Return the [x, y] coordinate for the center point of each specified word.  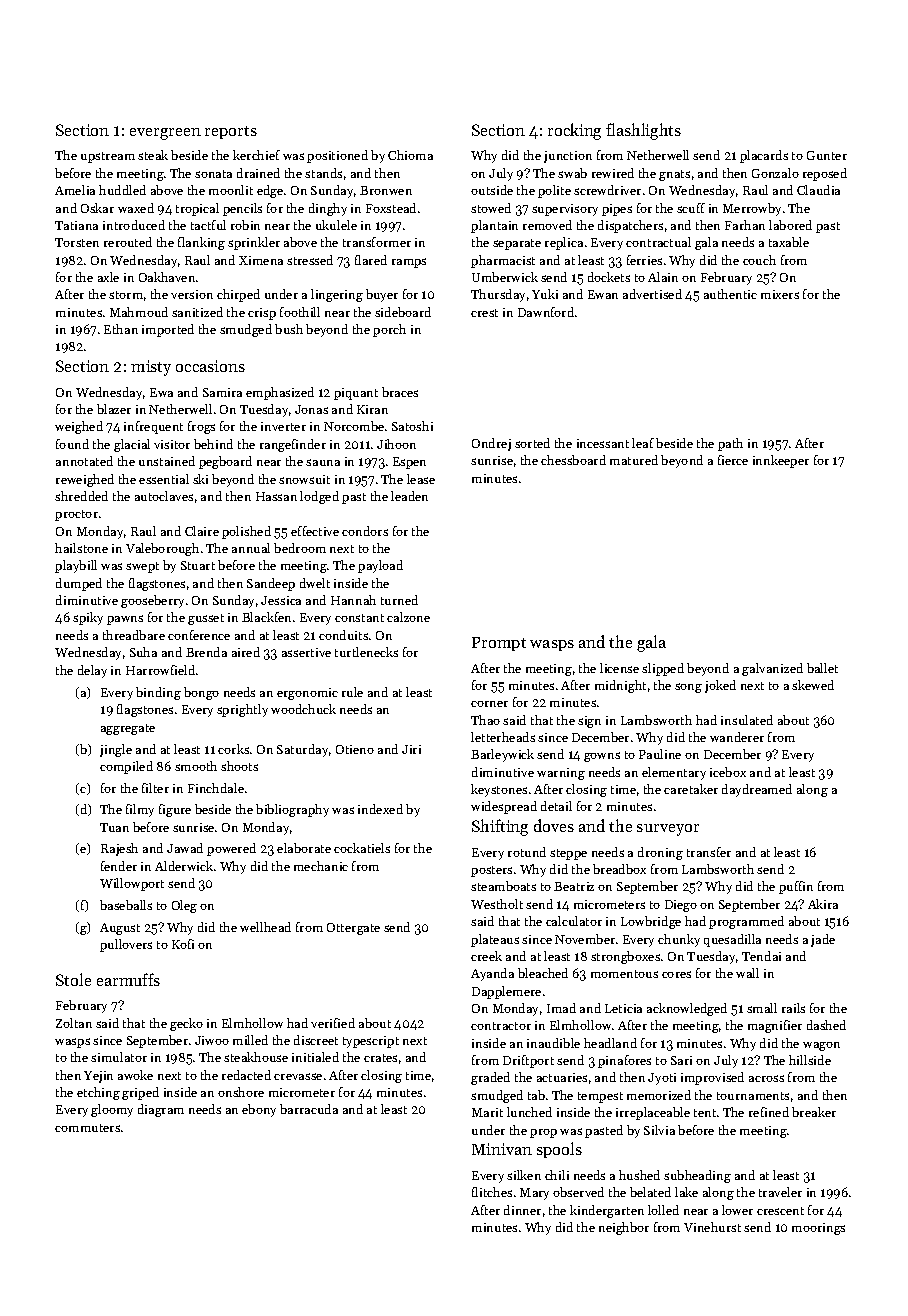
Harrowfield [160, 670]
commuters [87, 1128]
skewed [813, 685]
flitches [492, 1192]
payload [380, 566]
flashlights [643, 131]
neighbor [624, 1228]
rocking [574, 131]
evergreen [165, 134]
